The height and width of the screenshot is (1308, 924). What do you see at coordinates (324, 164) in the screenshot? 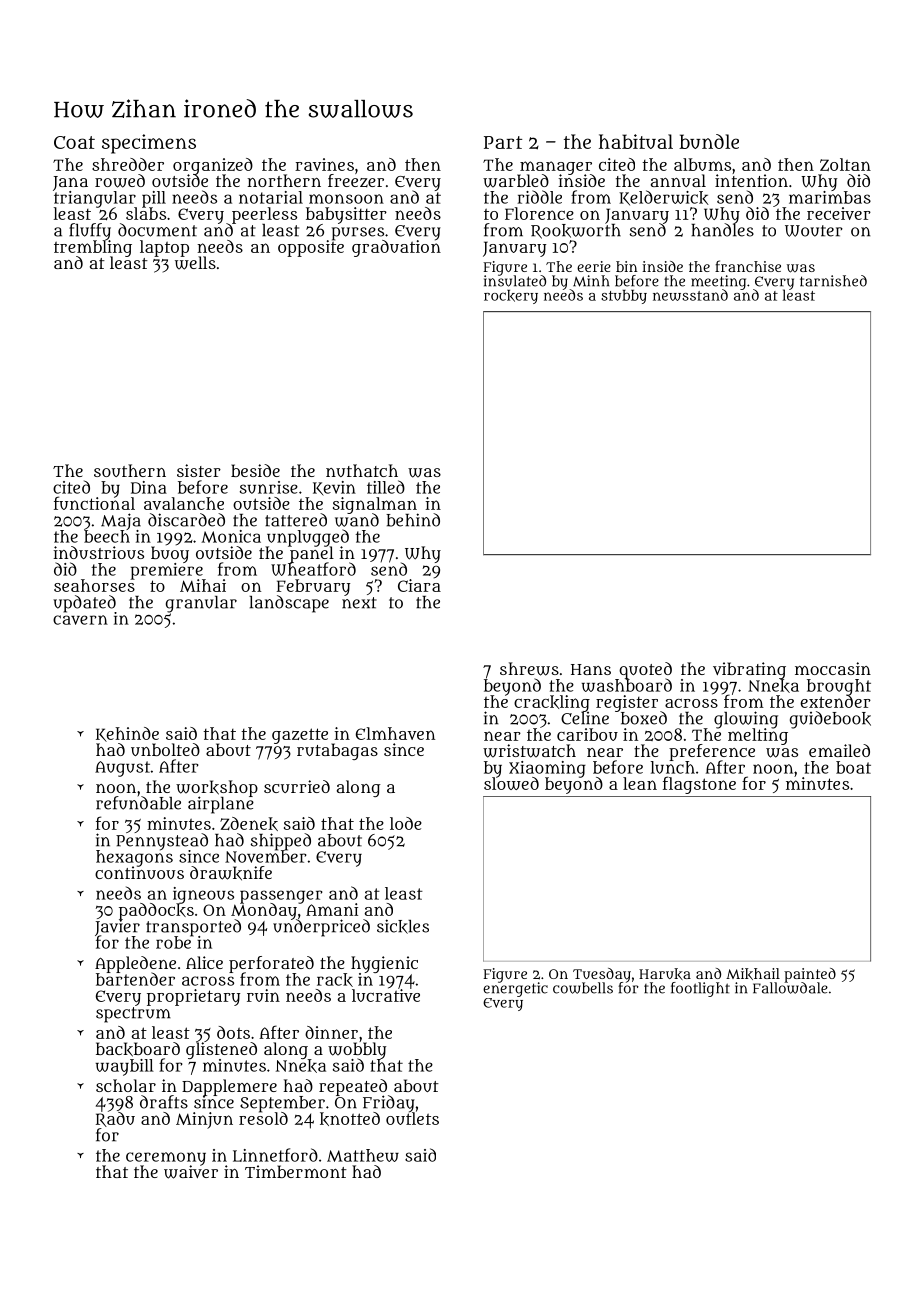
I see `ravines` at bounding box center [324, 164].
